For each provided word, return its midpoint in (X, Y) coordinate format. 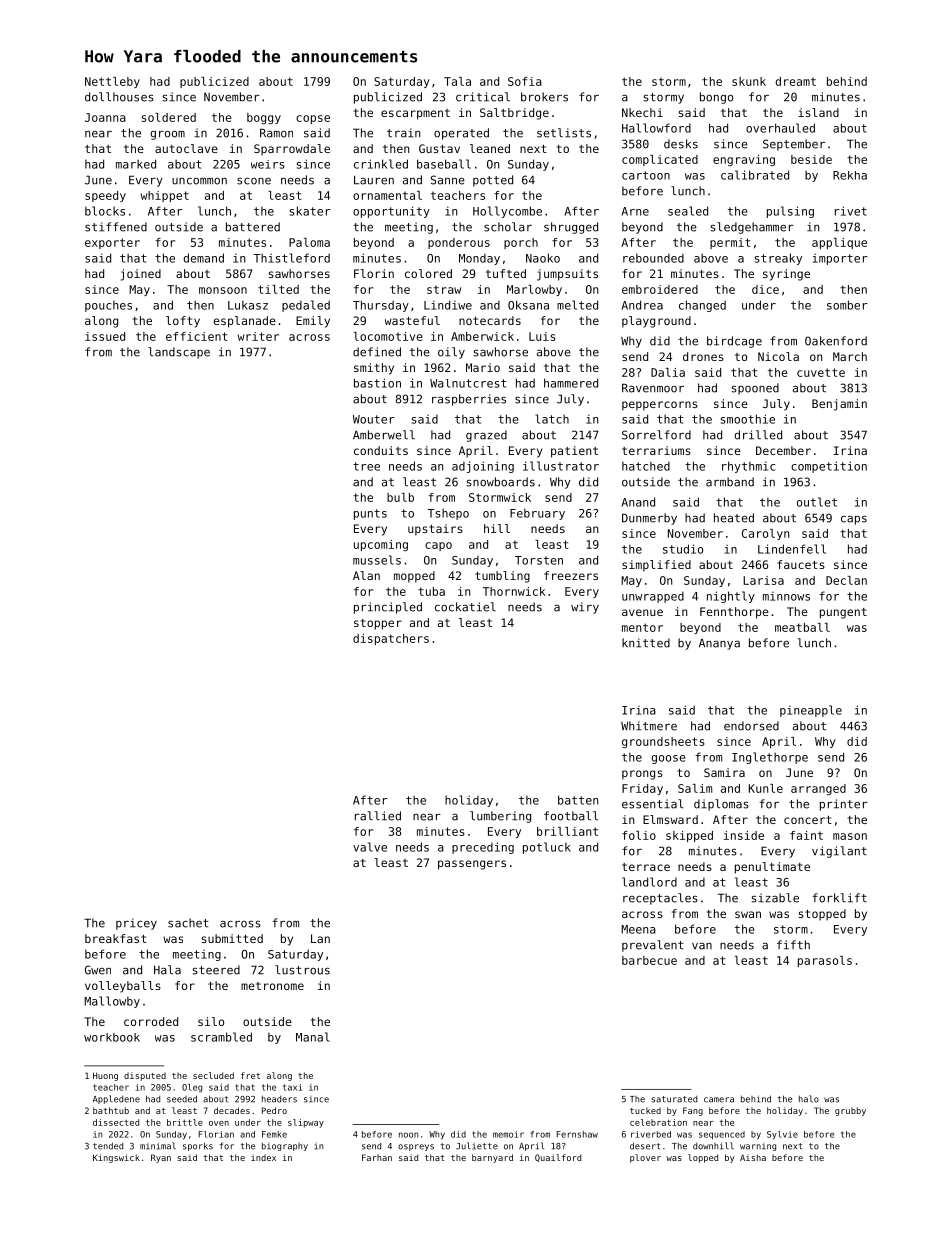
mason (850, 836)
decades (232, 1110)
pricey (136, 924)
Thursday (381, 306)
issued (105, 336)
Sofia (525, 81)
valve (370, 847)
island (818, 112)
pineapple (811, 711)
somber (847, 305)
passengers (472, 865)
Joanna (105, 117)
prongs (642, 775)
